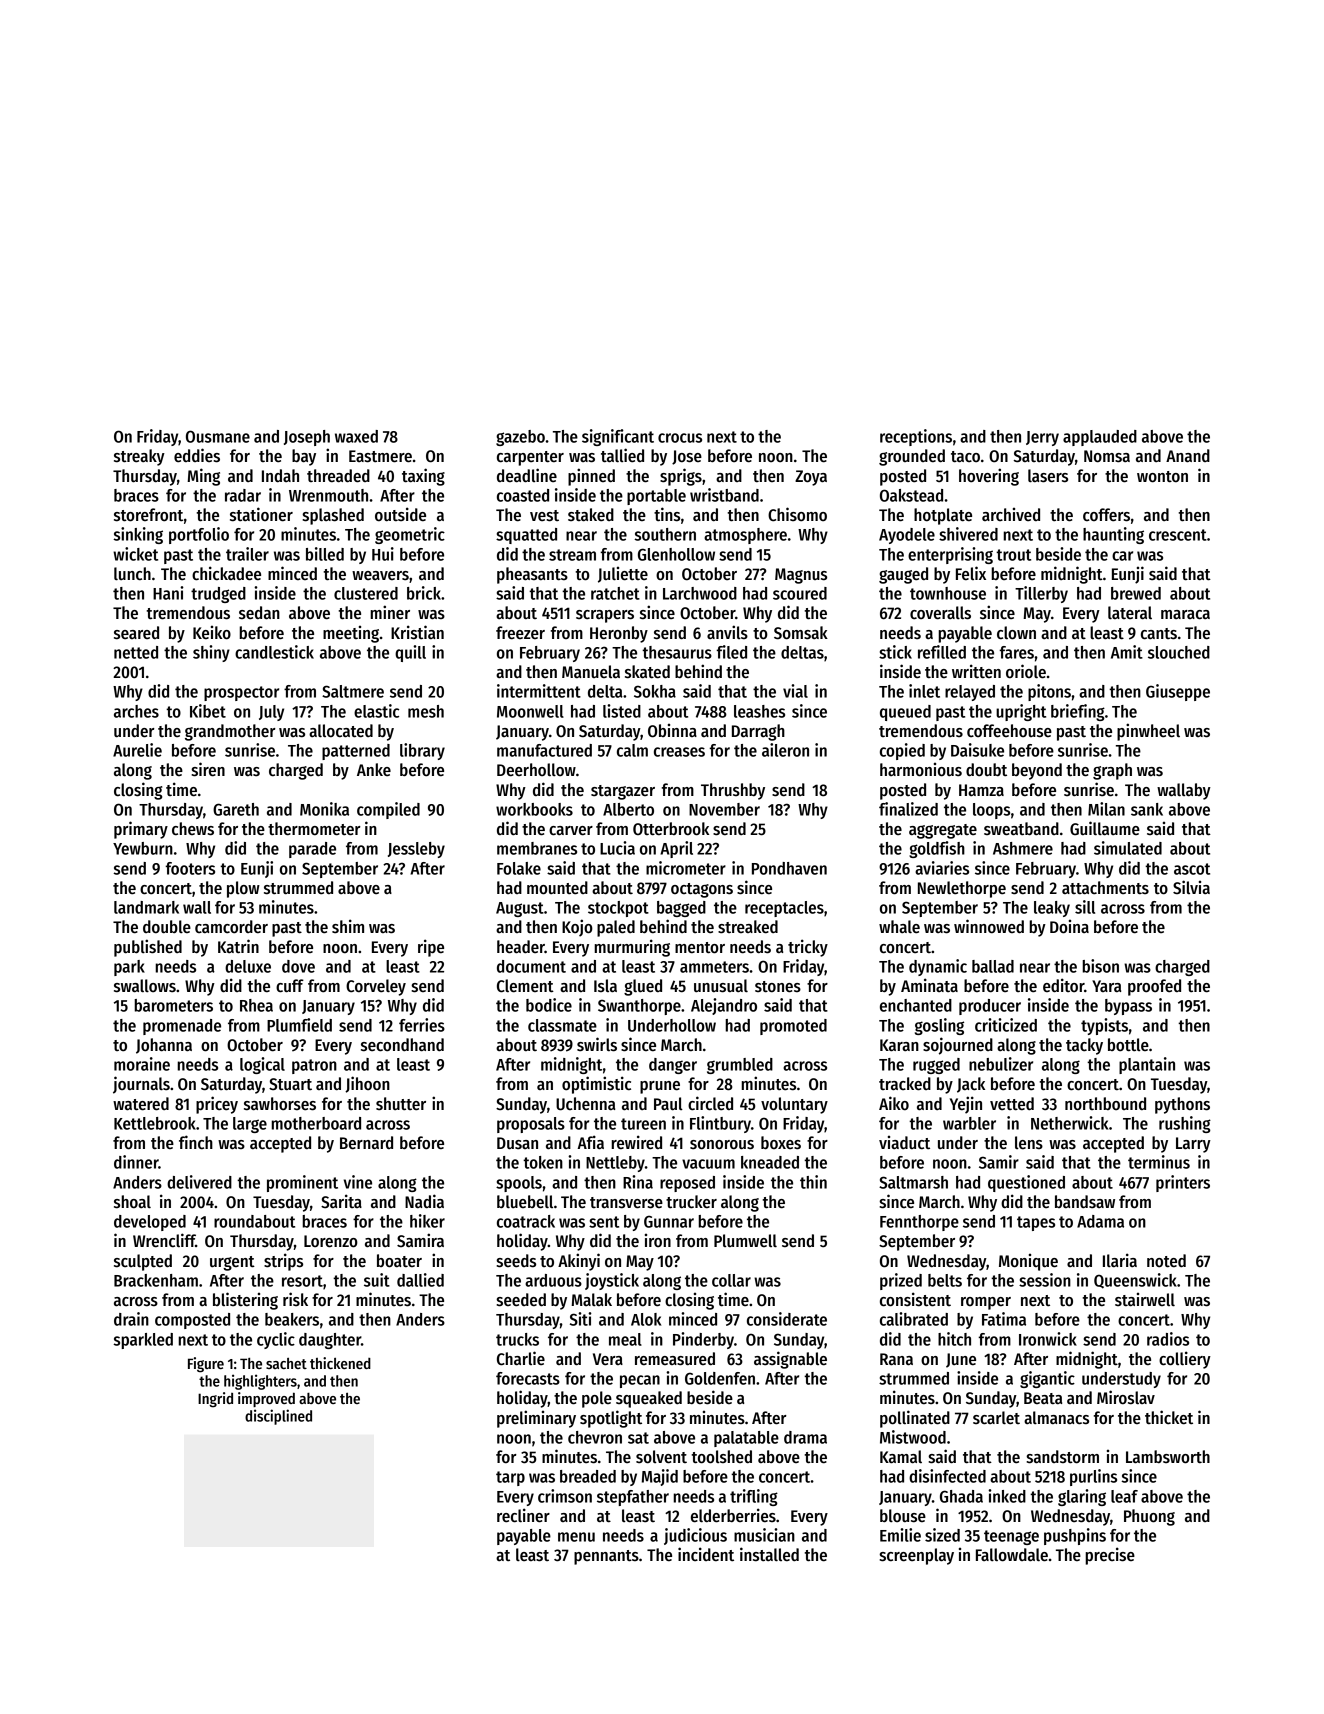 This screenshot has height=1714, width=1324. What do you see at coordinates (366, 593) in the screenshot?
I see `clustered` at bounding box center [366, 593].
